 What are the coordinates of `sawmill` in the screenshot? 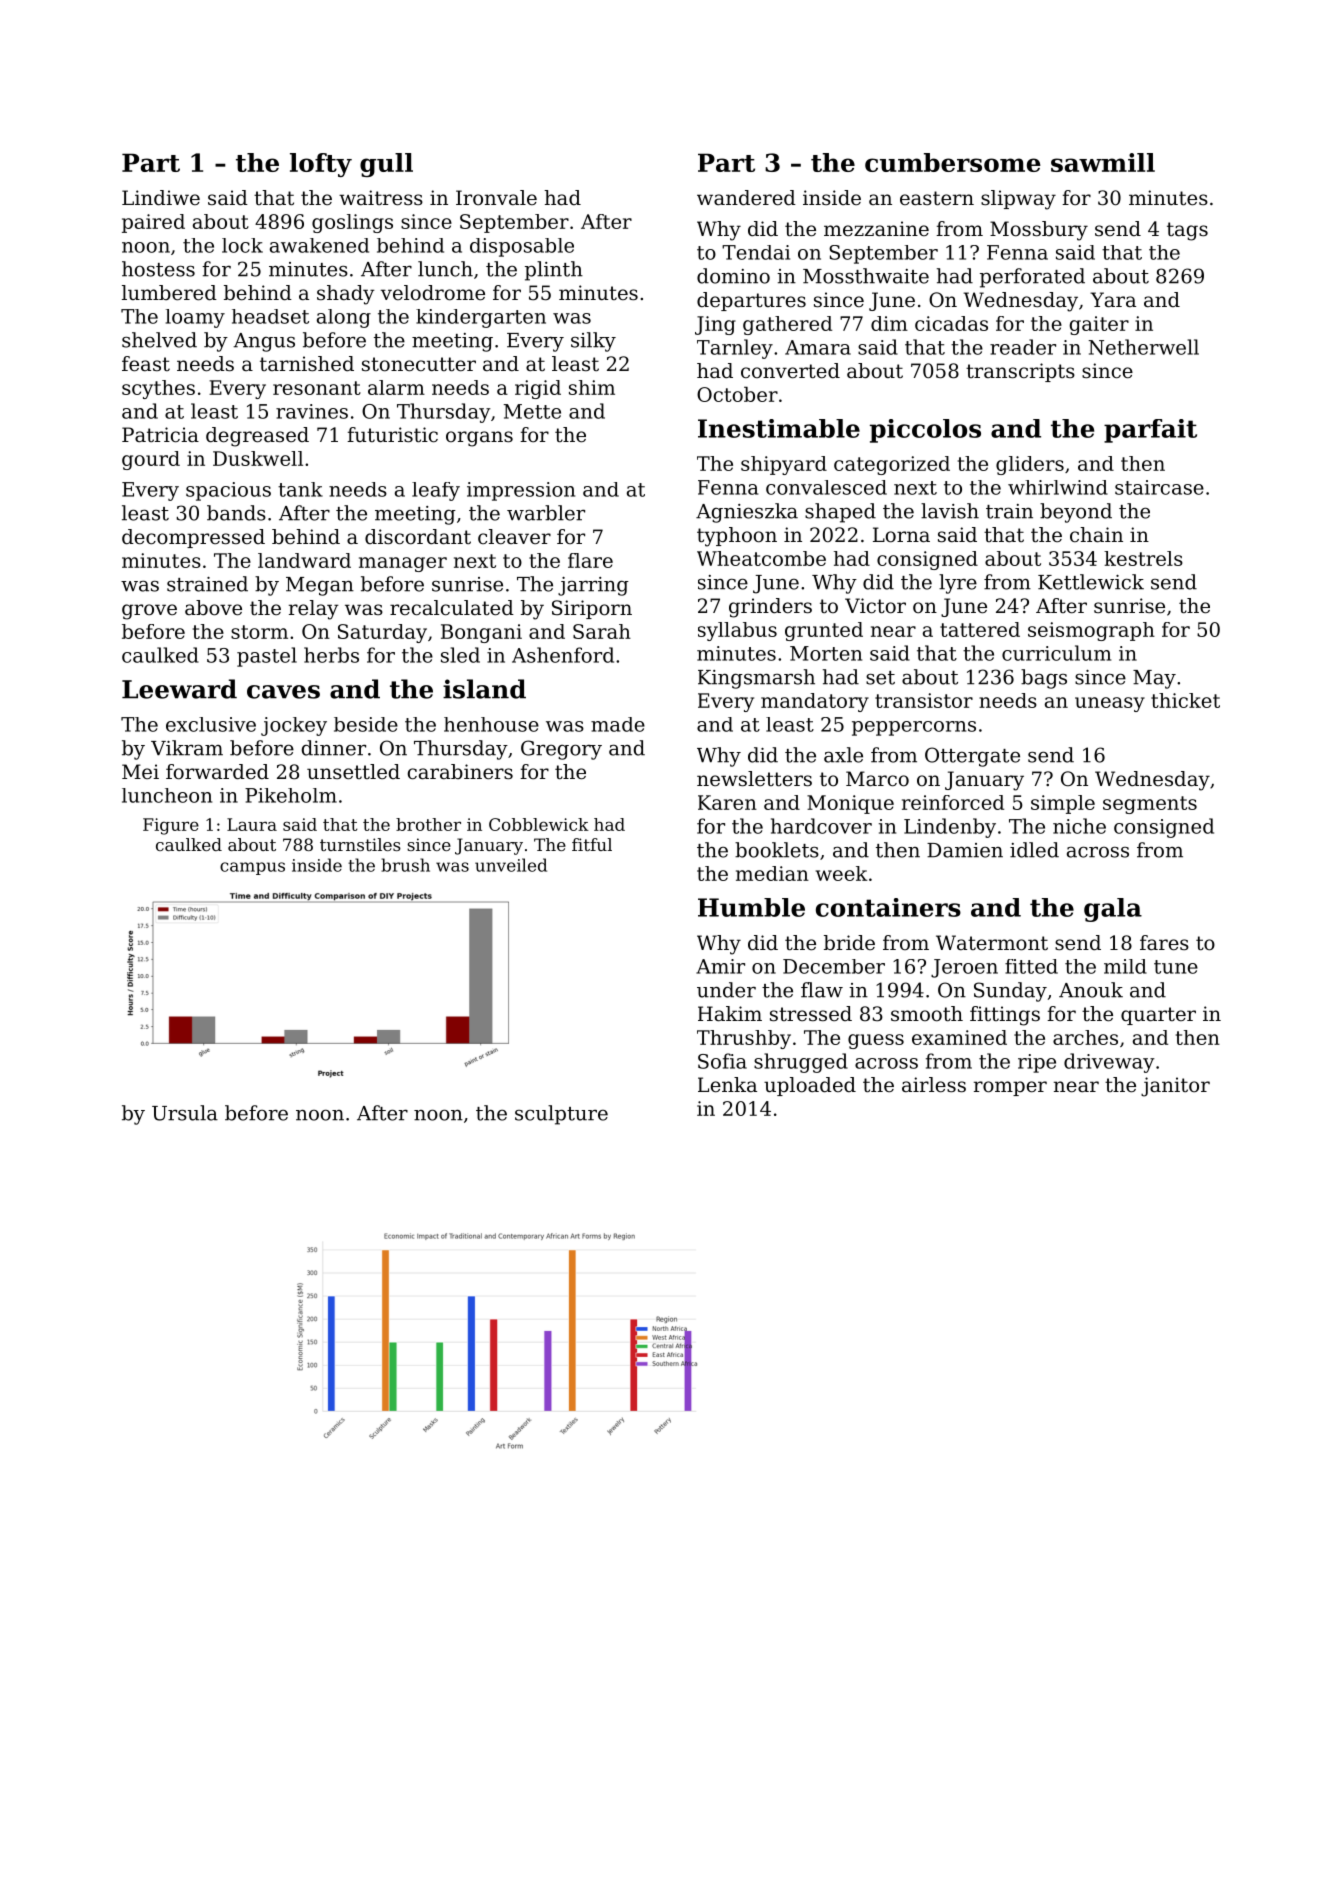 It's located at (1103, 162).
